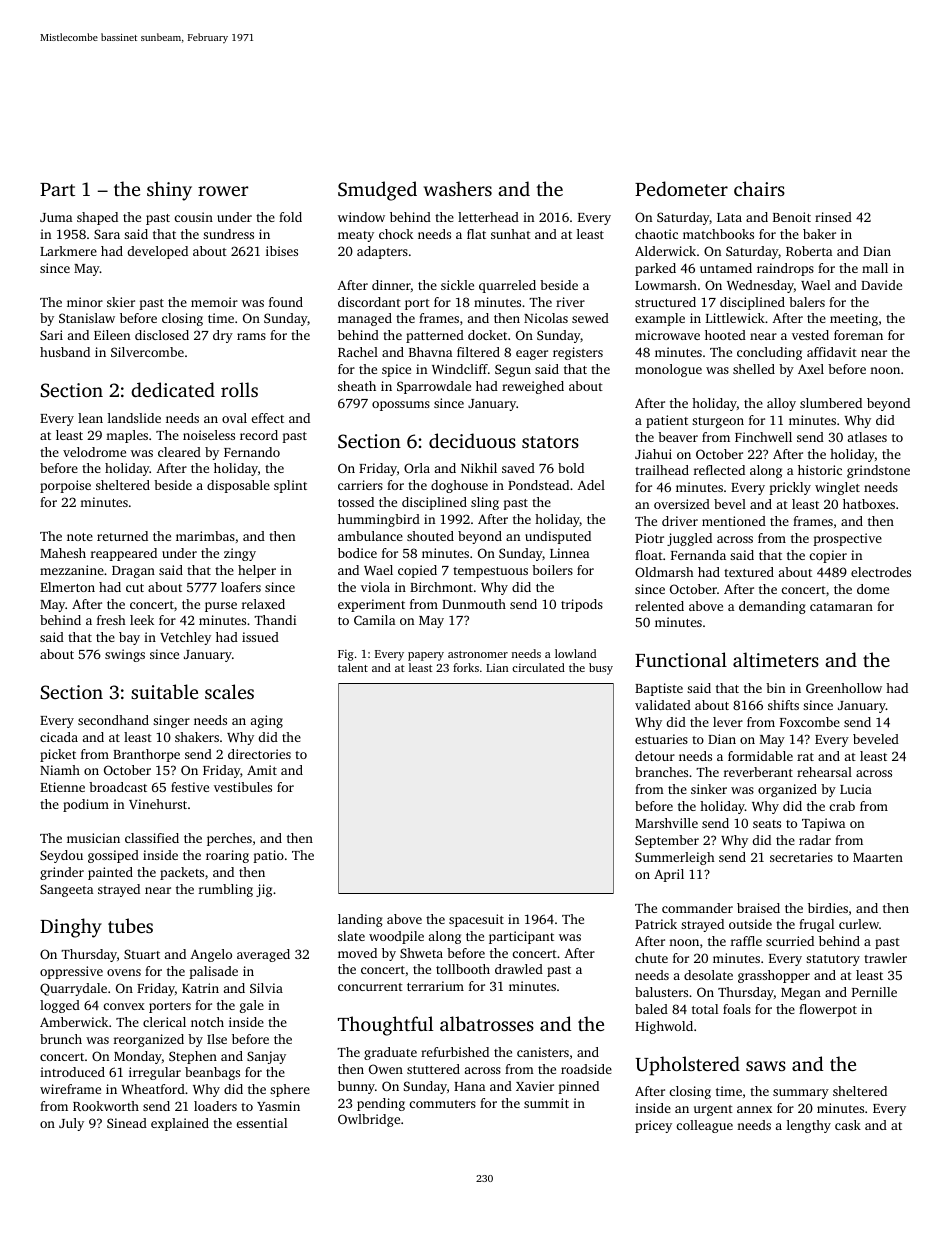 This image has height=1233, width=952. I want to click on Larkmere, so click(68, 251).
